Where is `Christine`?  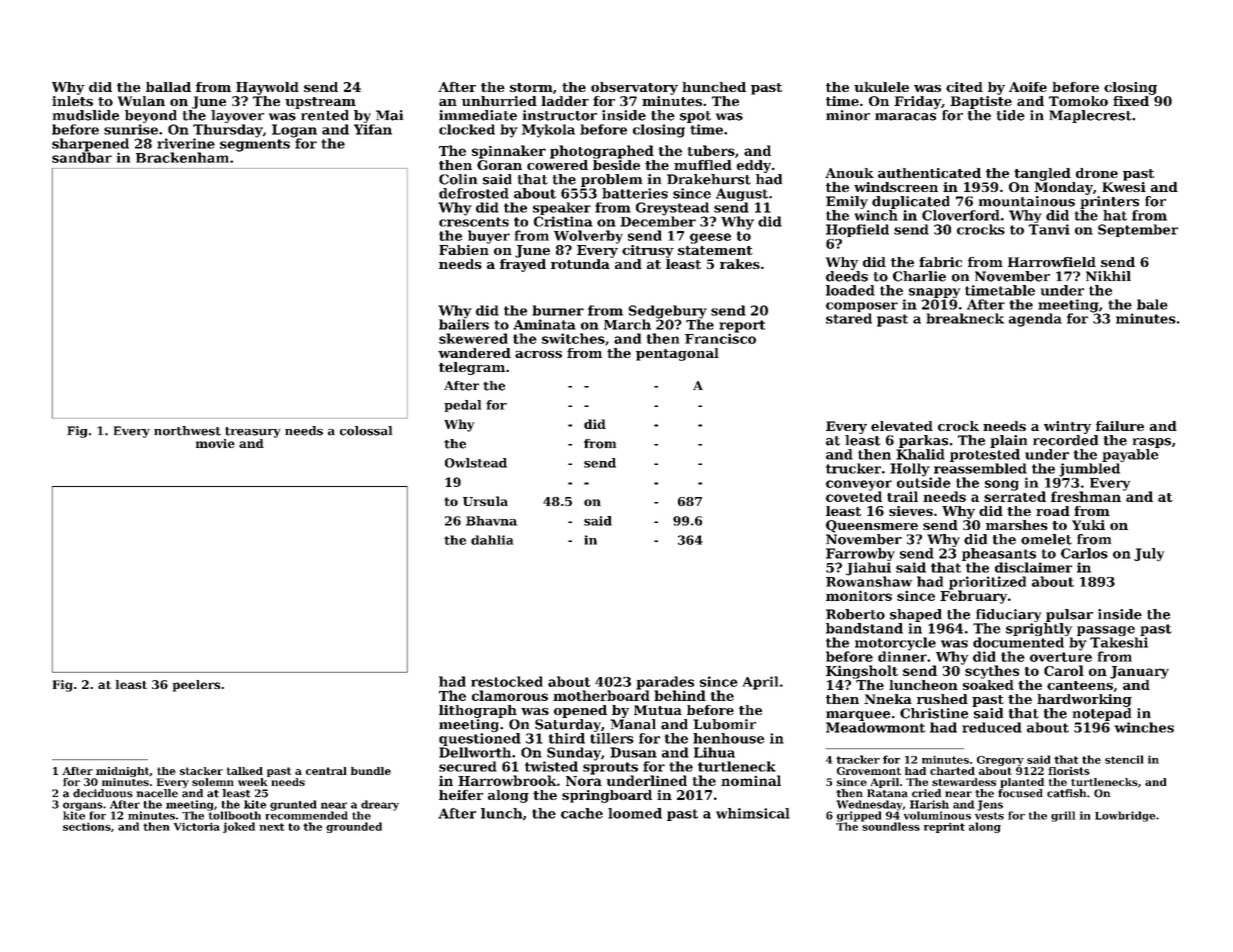 Christine is located at coordinates (934, 713).
